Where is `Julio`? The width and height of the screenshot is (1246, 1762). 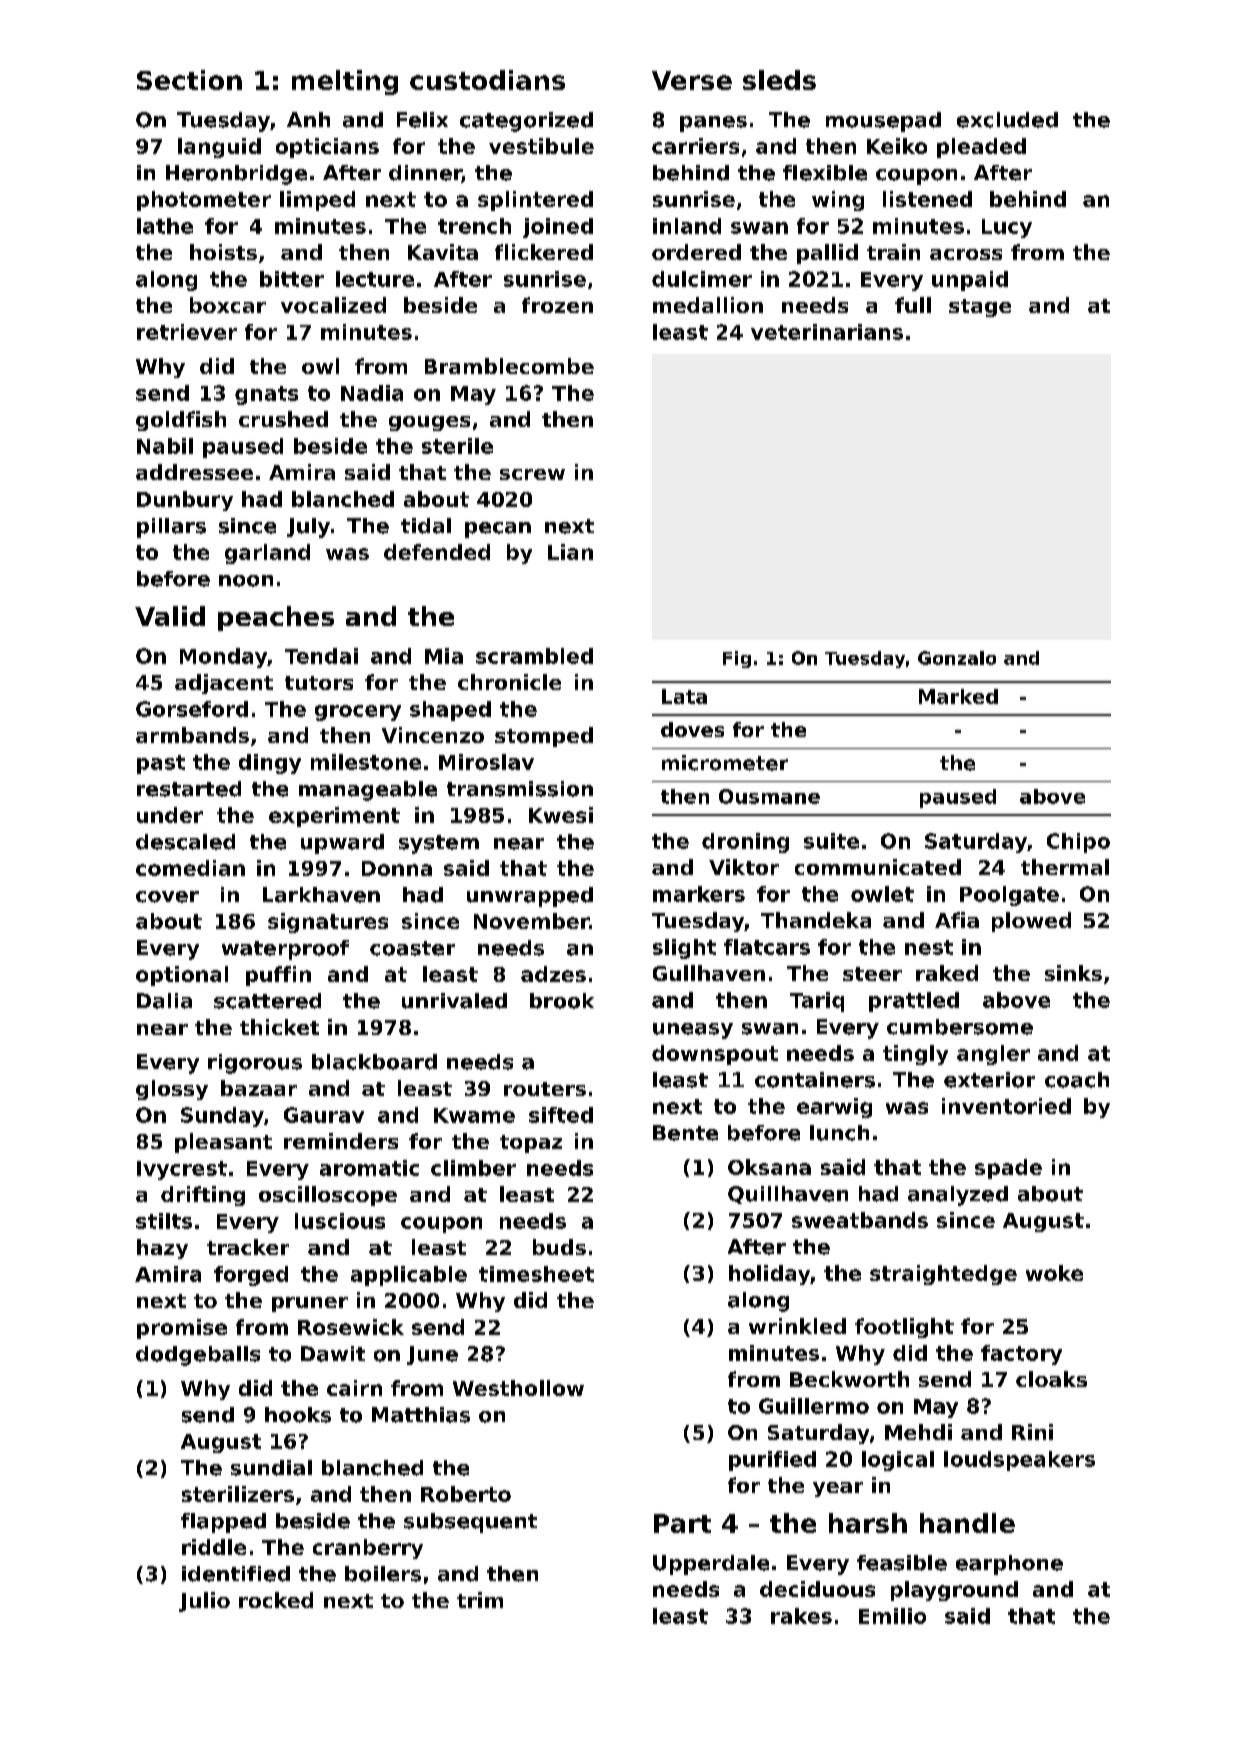
Julio is located at coordinates (204, 1602).
